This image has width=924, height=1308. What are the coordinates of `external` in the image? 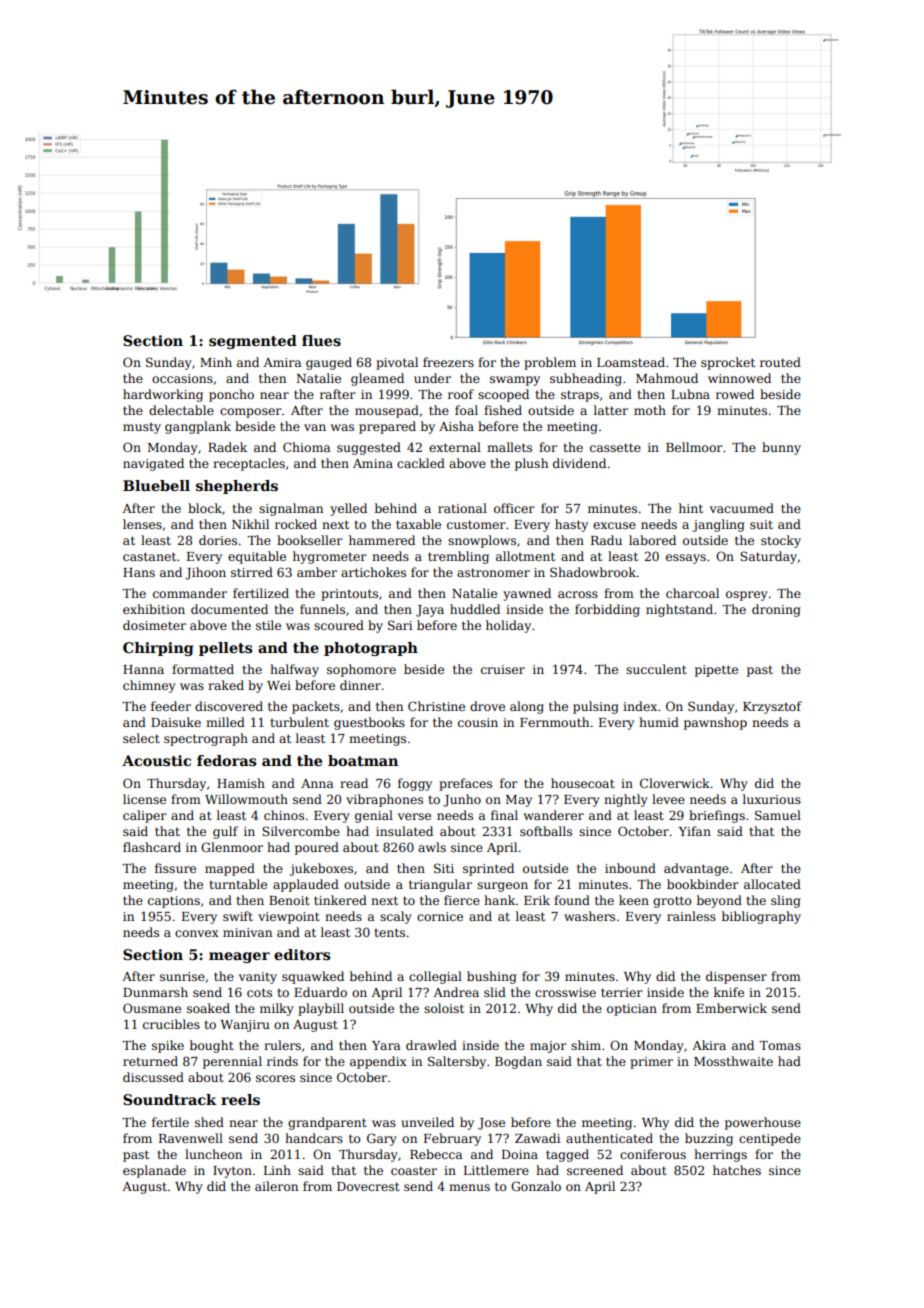 It's located at (455, 447).
